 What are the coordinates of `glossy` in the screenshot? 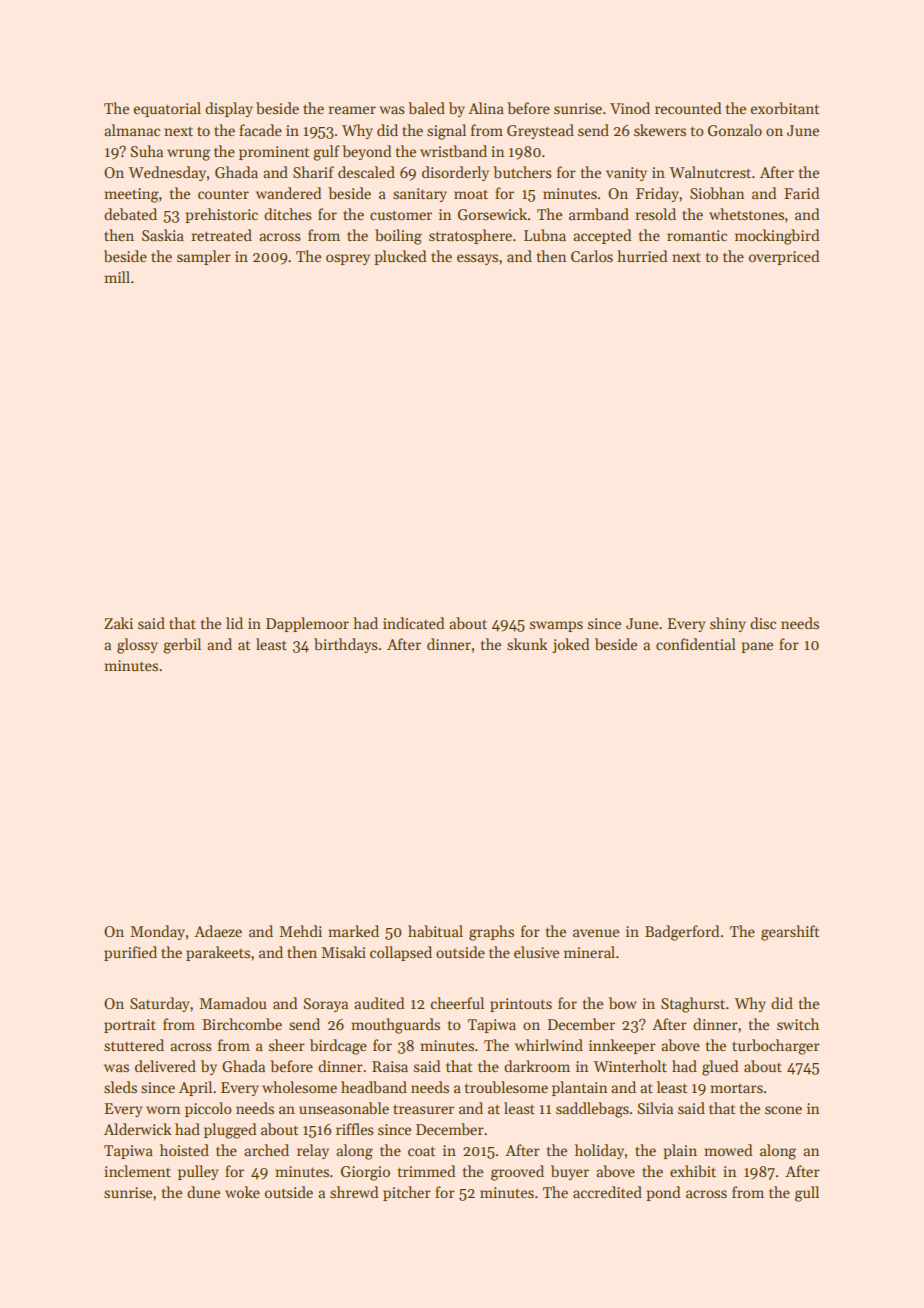 It's located at (137, 646).
